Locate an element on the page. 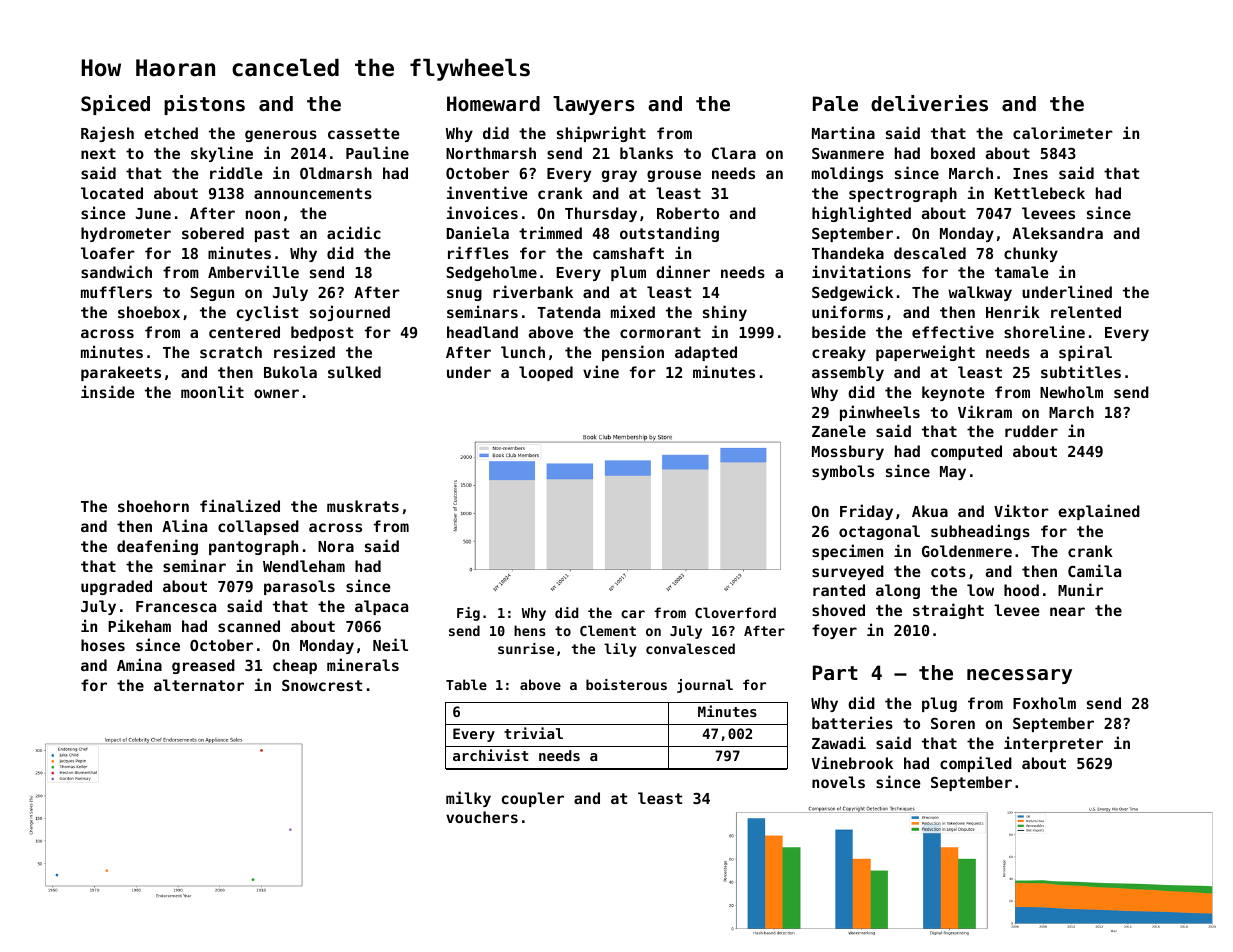  Zawadi is located at coordinates (839, 742).
